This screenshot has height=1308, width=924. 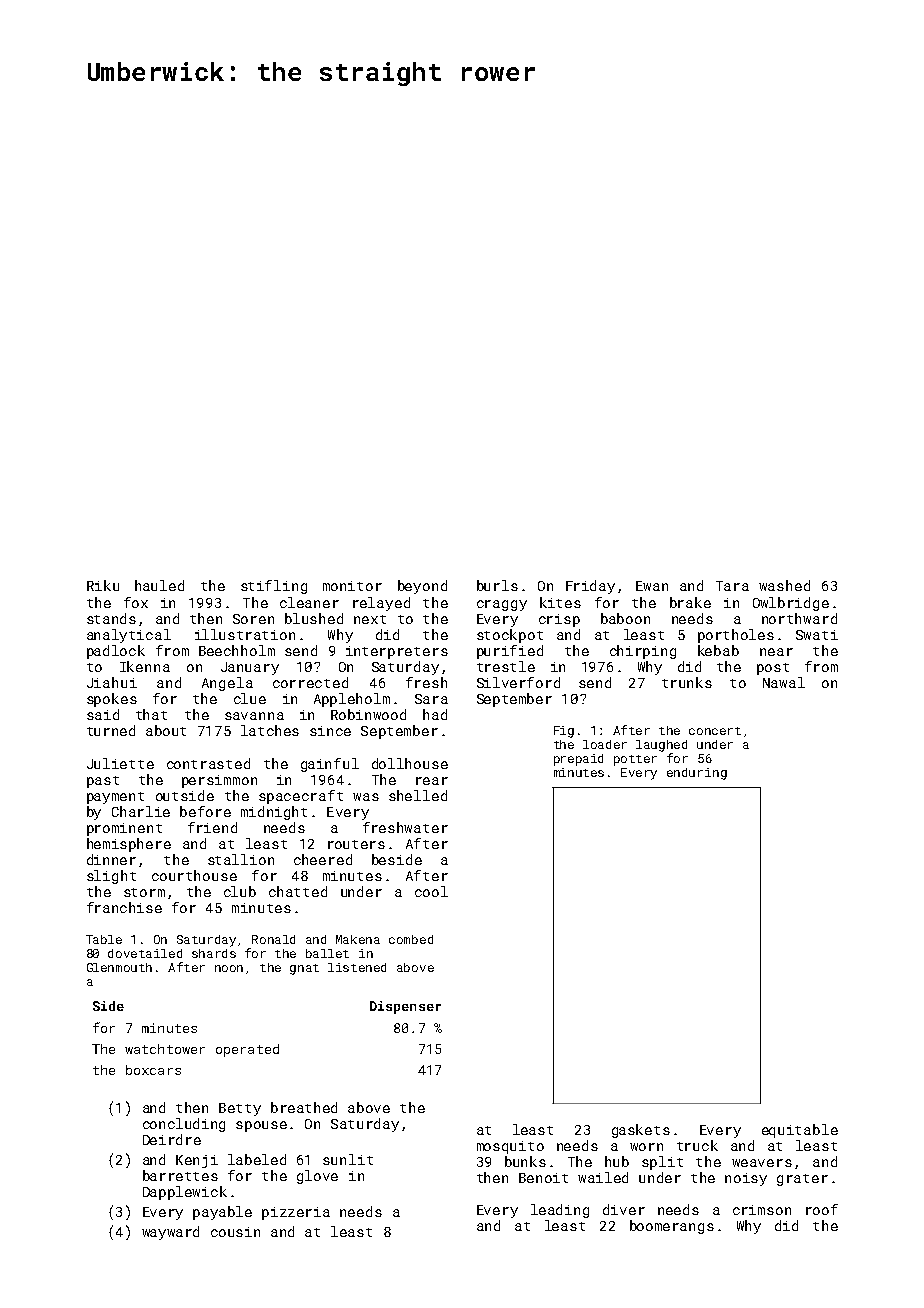 What do you see at coordinates (214, 953) in the screenshot?
I see `shards` at bounding box center [214, 953].
